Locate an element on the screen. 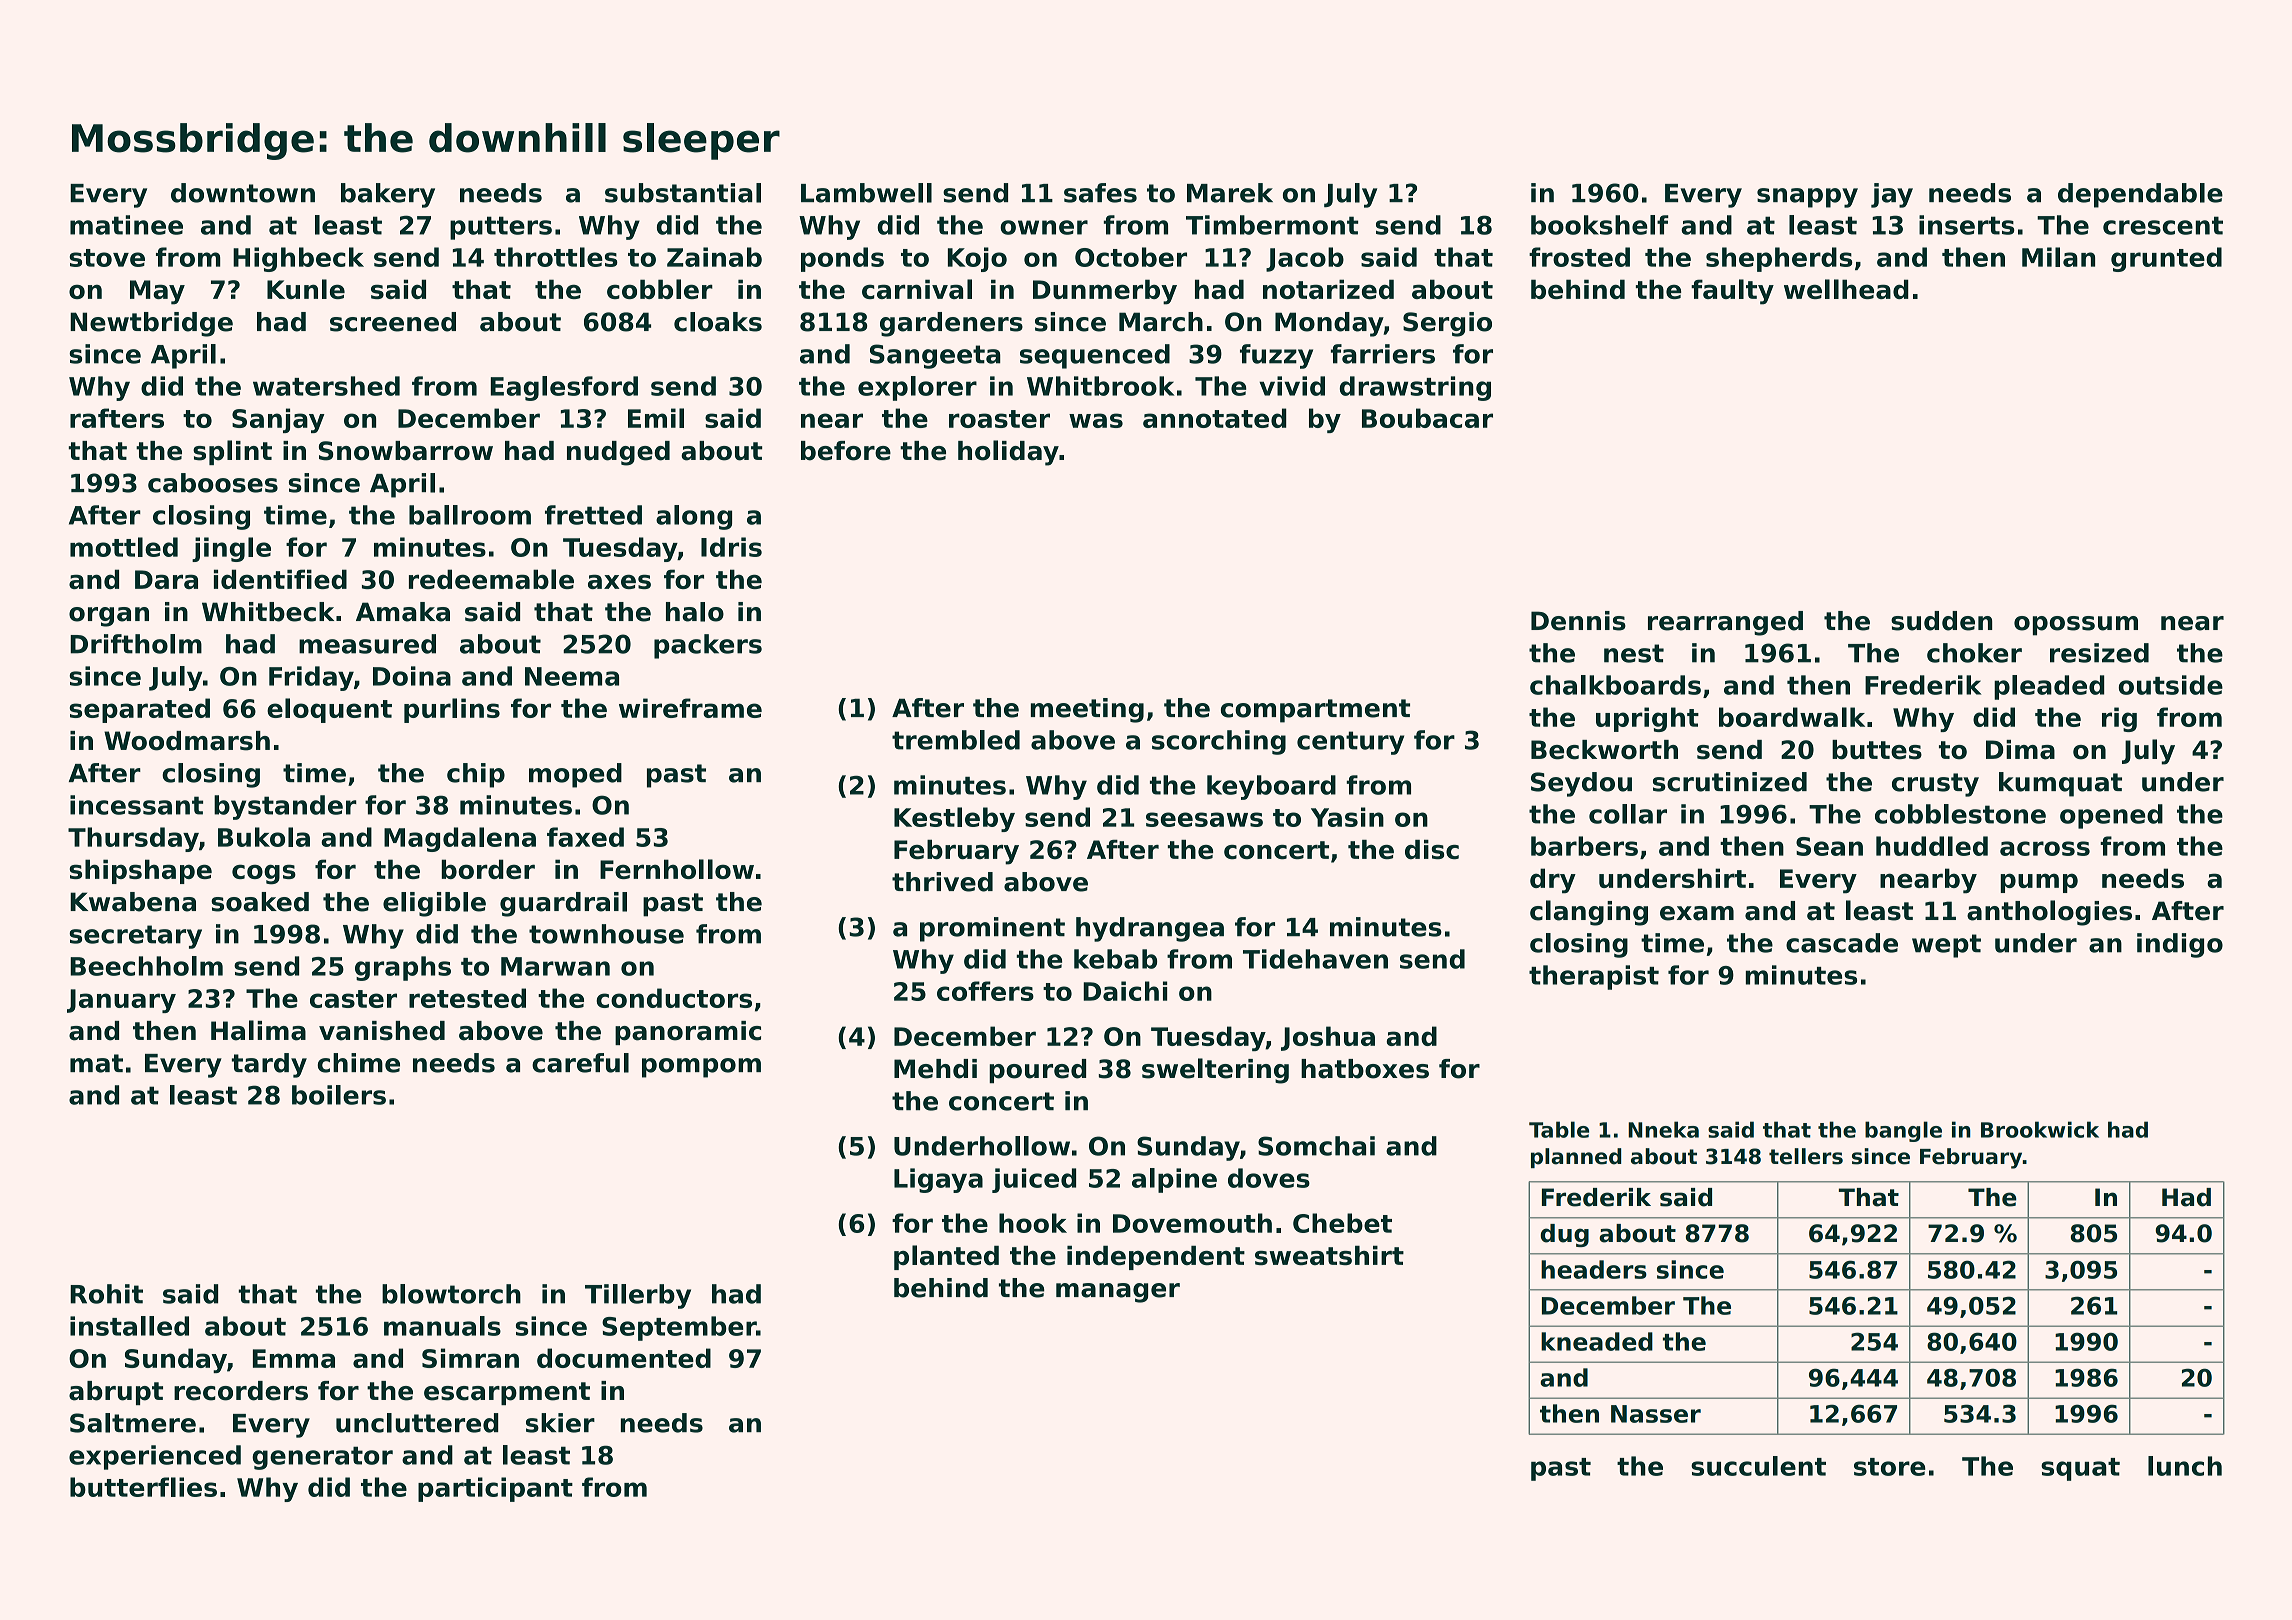 Image resolution: width=2292 pixels, height=1620 pixels. substantial is located at coordinates (683, 193).
